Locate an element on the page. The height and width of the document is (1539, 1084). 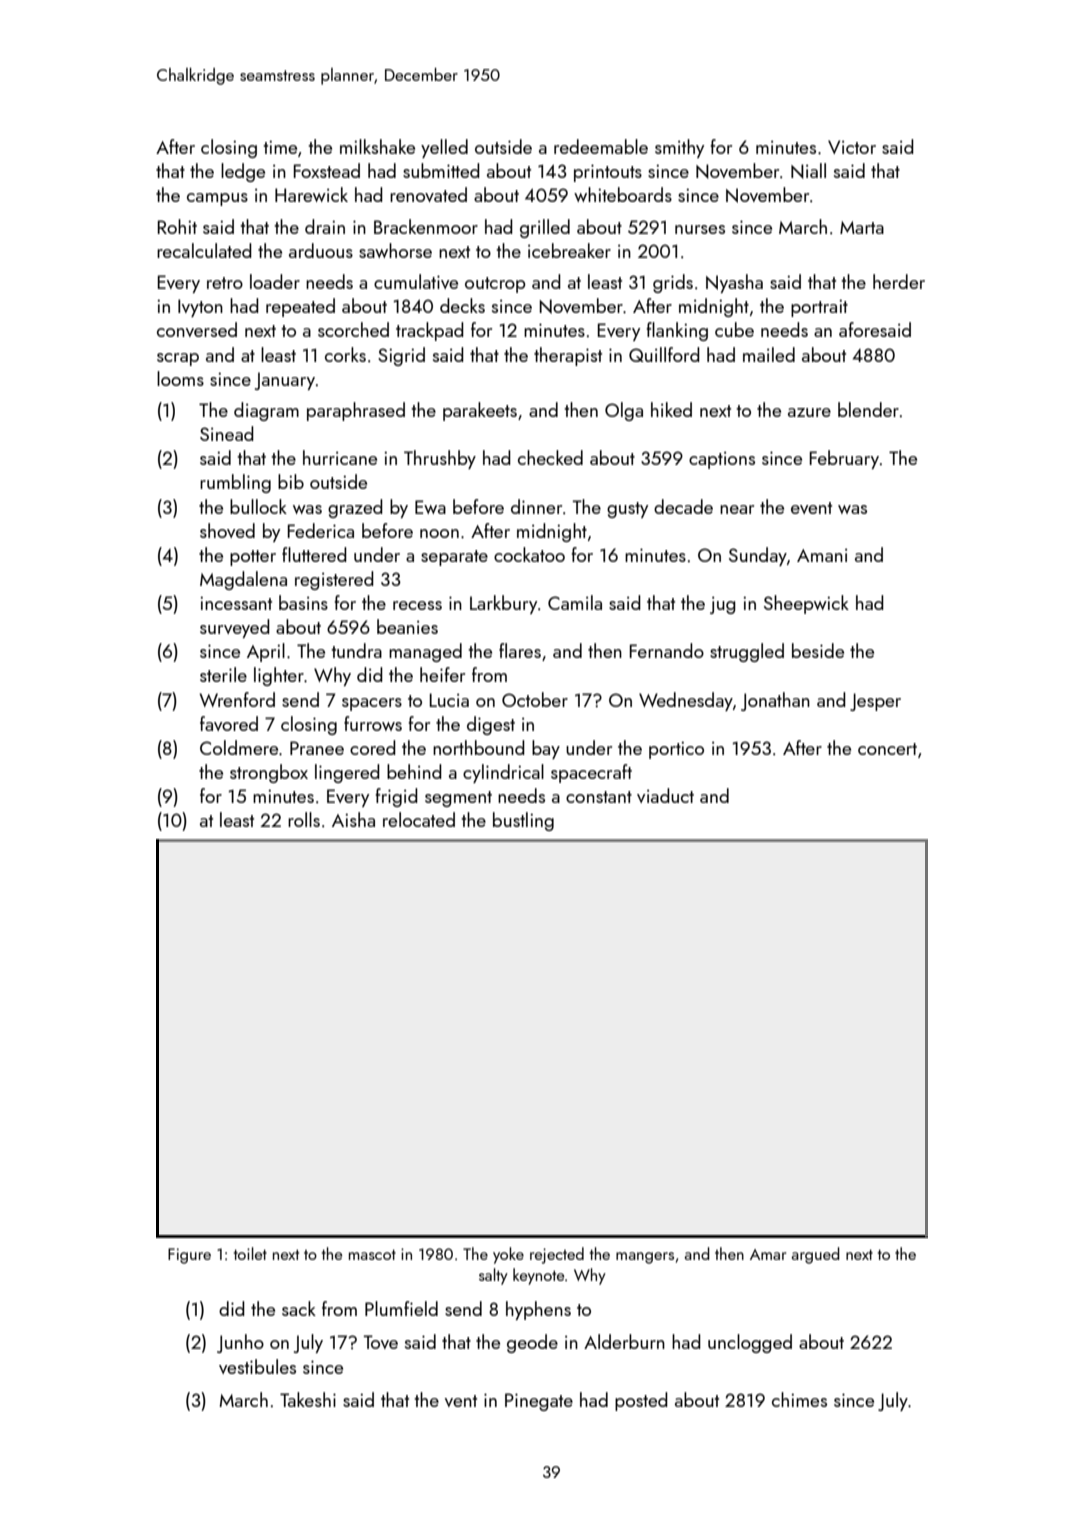
relocated is located at coordinates (419, 819).
